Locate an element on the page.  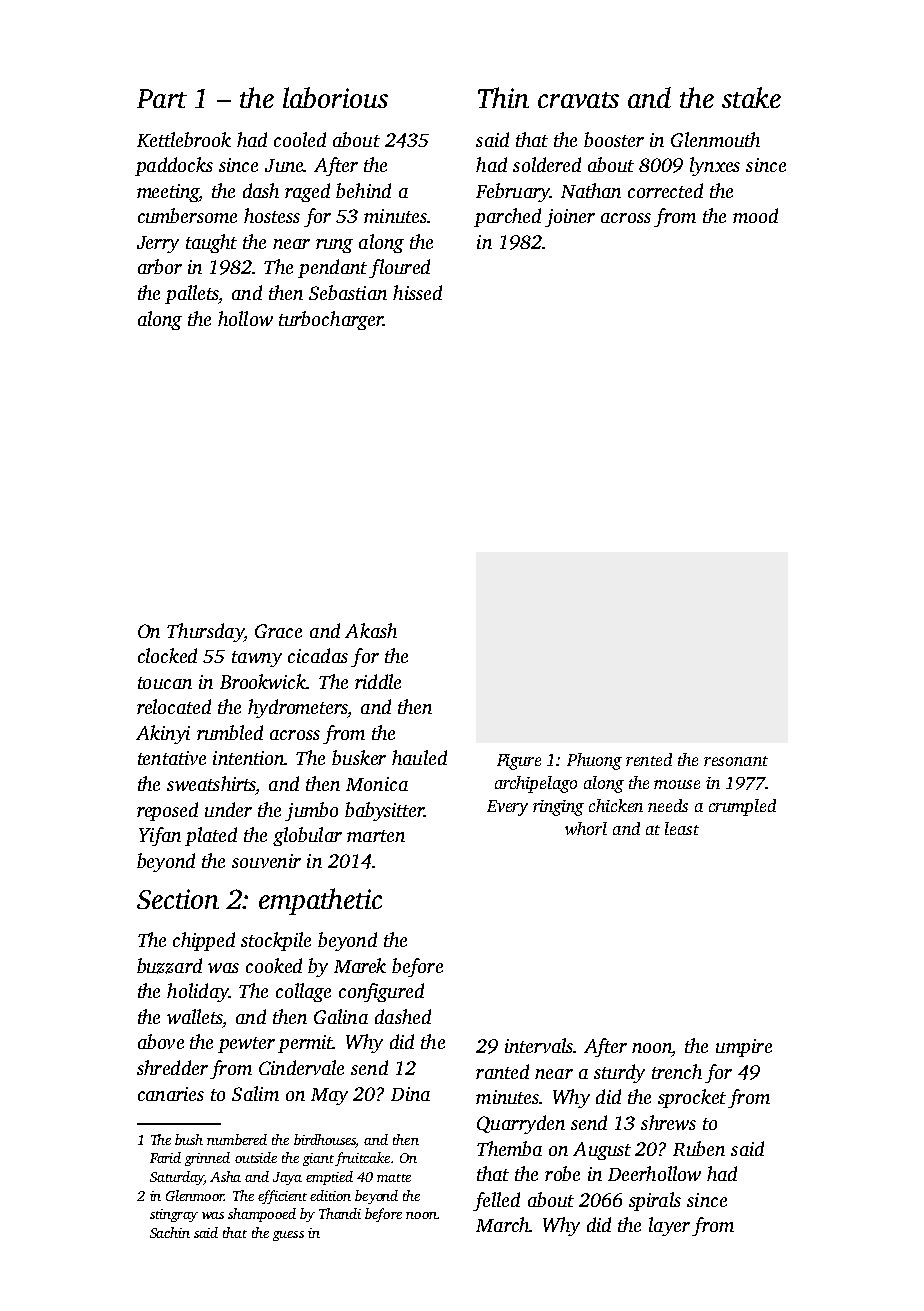
riddle is located at coordinates (378, 681).
